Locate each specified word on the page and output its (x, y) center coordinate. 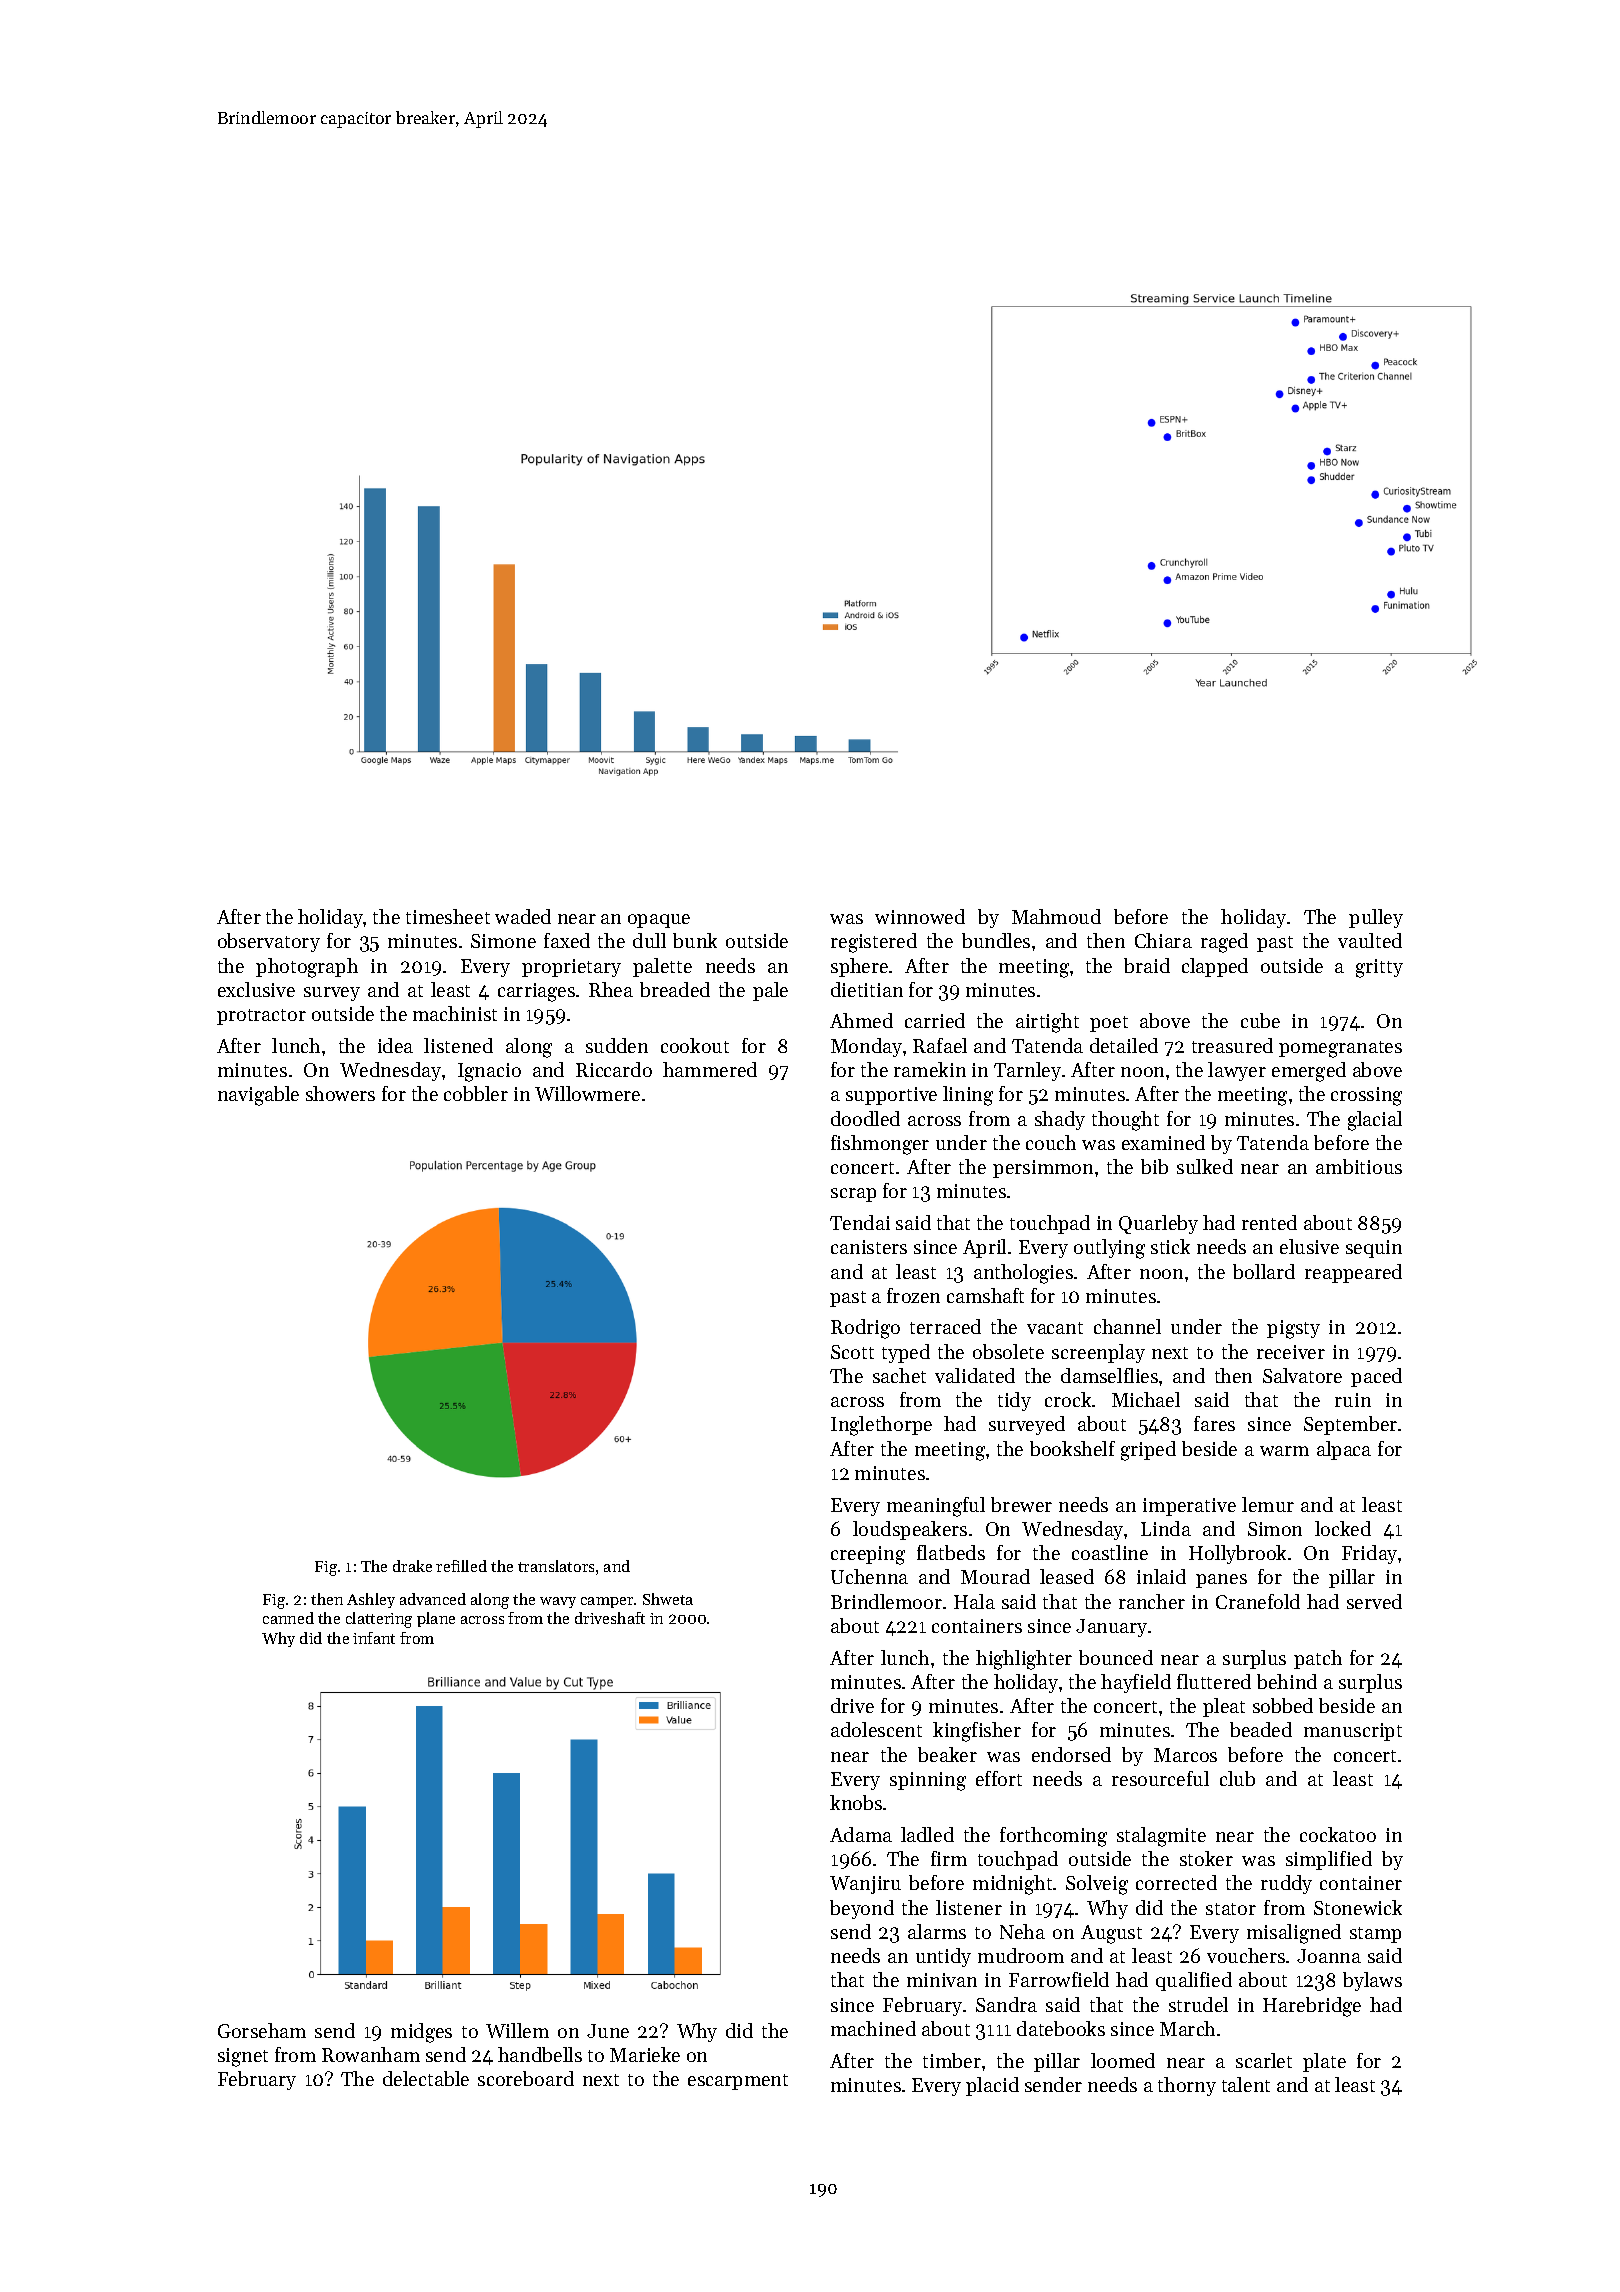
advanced (433, 1599)
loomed (1123, 2060)
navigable (258, 1096)
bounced (1116, 1657)
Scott (852, 1352)
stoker (1206, 1858)
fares (1214, 1423)
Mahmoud (1056, 916)
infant (374, 1638)
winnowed (920, 916)
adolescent (876, 1729)
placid (992, 2086)
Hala (974, 1601)
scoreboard (526, 2078)
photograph (307, 968)
